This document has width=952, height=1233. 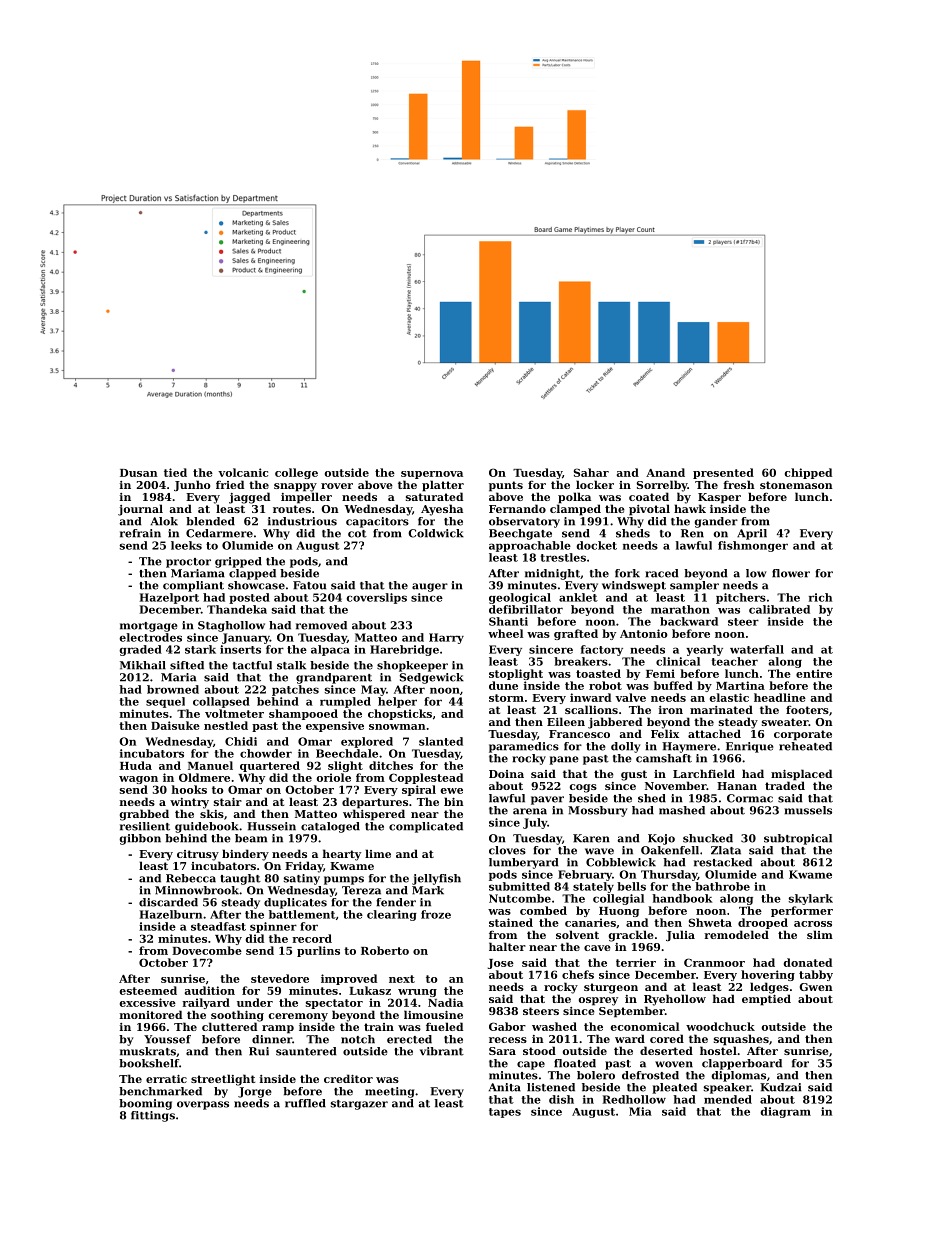 What do you see at coordinates (503, 685) in the document?
I see `dune` at bounding box center [503, 685].
